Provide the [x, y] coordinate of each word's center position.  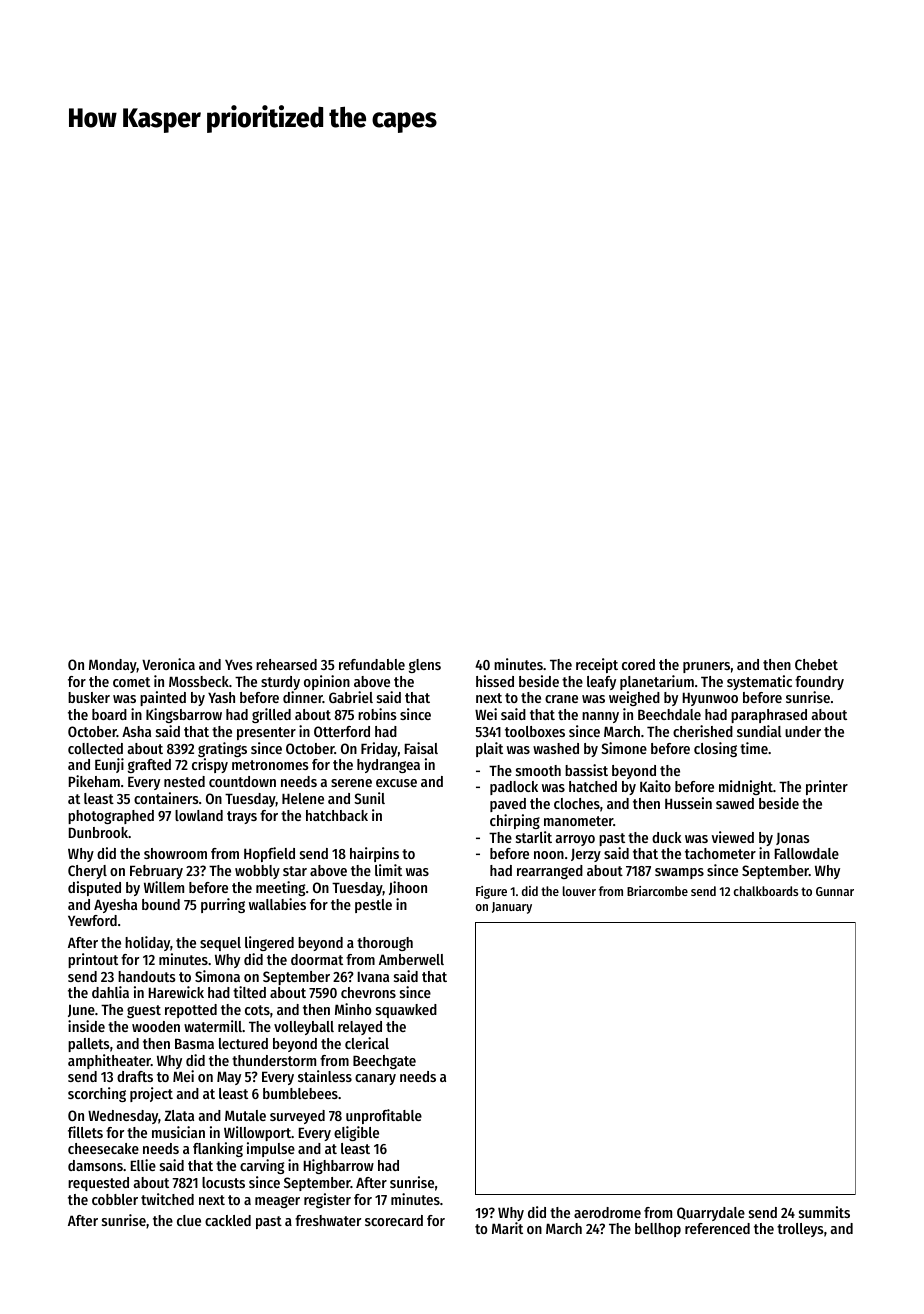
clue [189, 1220]
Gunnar [835, 891]
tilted [249, 992]
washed [556, 748]
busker [89, 697]
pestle [373, 906]
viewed [732, 837]
